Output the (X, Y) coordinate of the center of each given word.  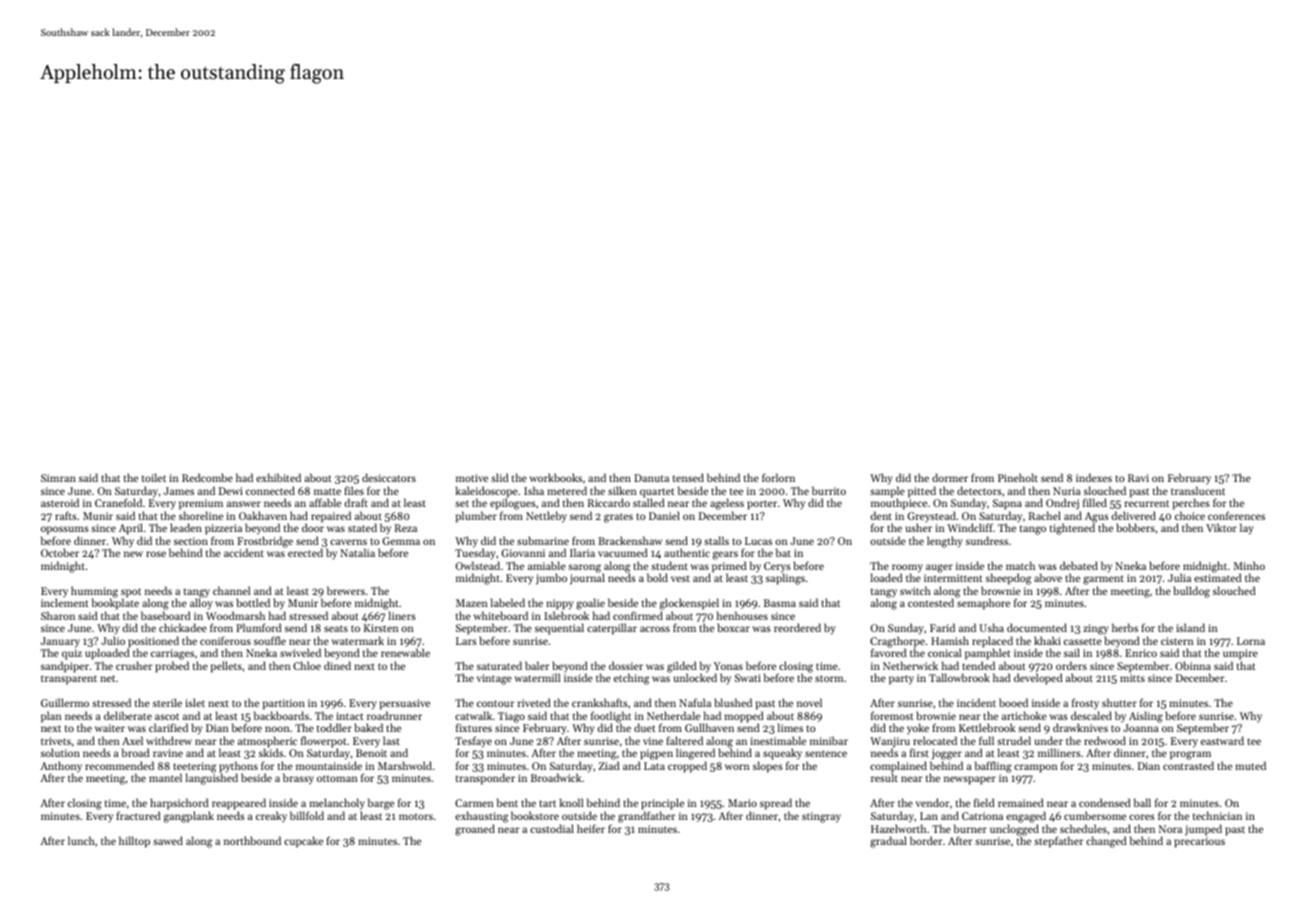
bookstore (535, 815)
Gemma (401, 541)
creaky (271, 817)
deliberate (128, 715)
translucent (1198, 490)
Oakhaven (263, 515)
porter (762, 505)
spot (131, 593)
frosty (1085, 704)
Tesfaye (473, 742)
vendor (932, 802)
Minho (1249, 565)
